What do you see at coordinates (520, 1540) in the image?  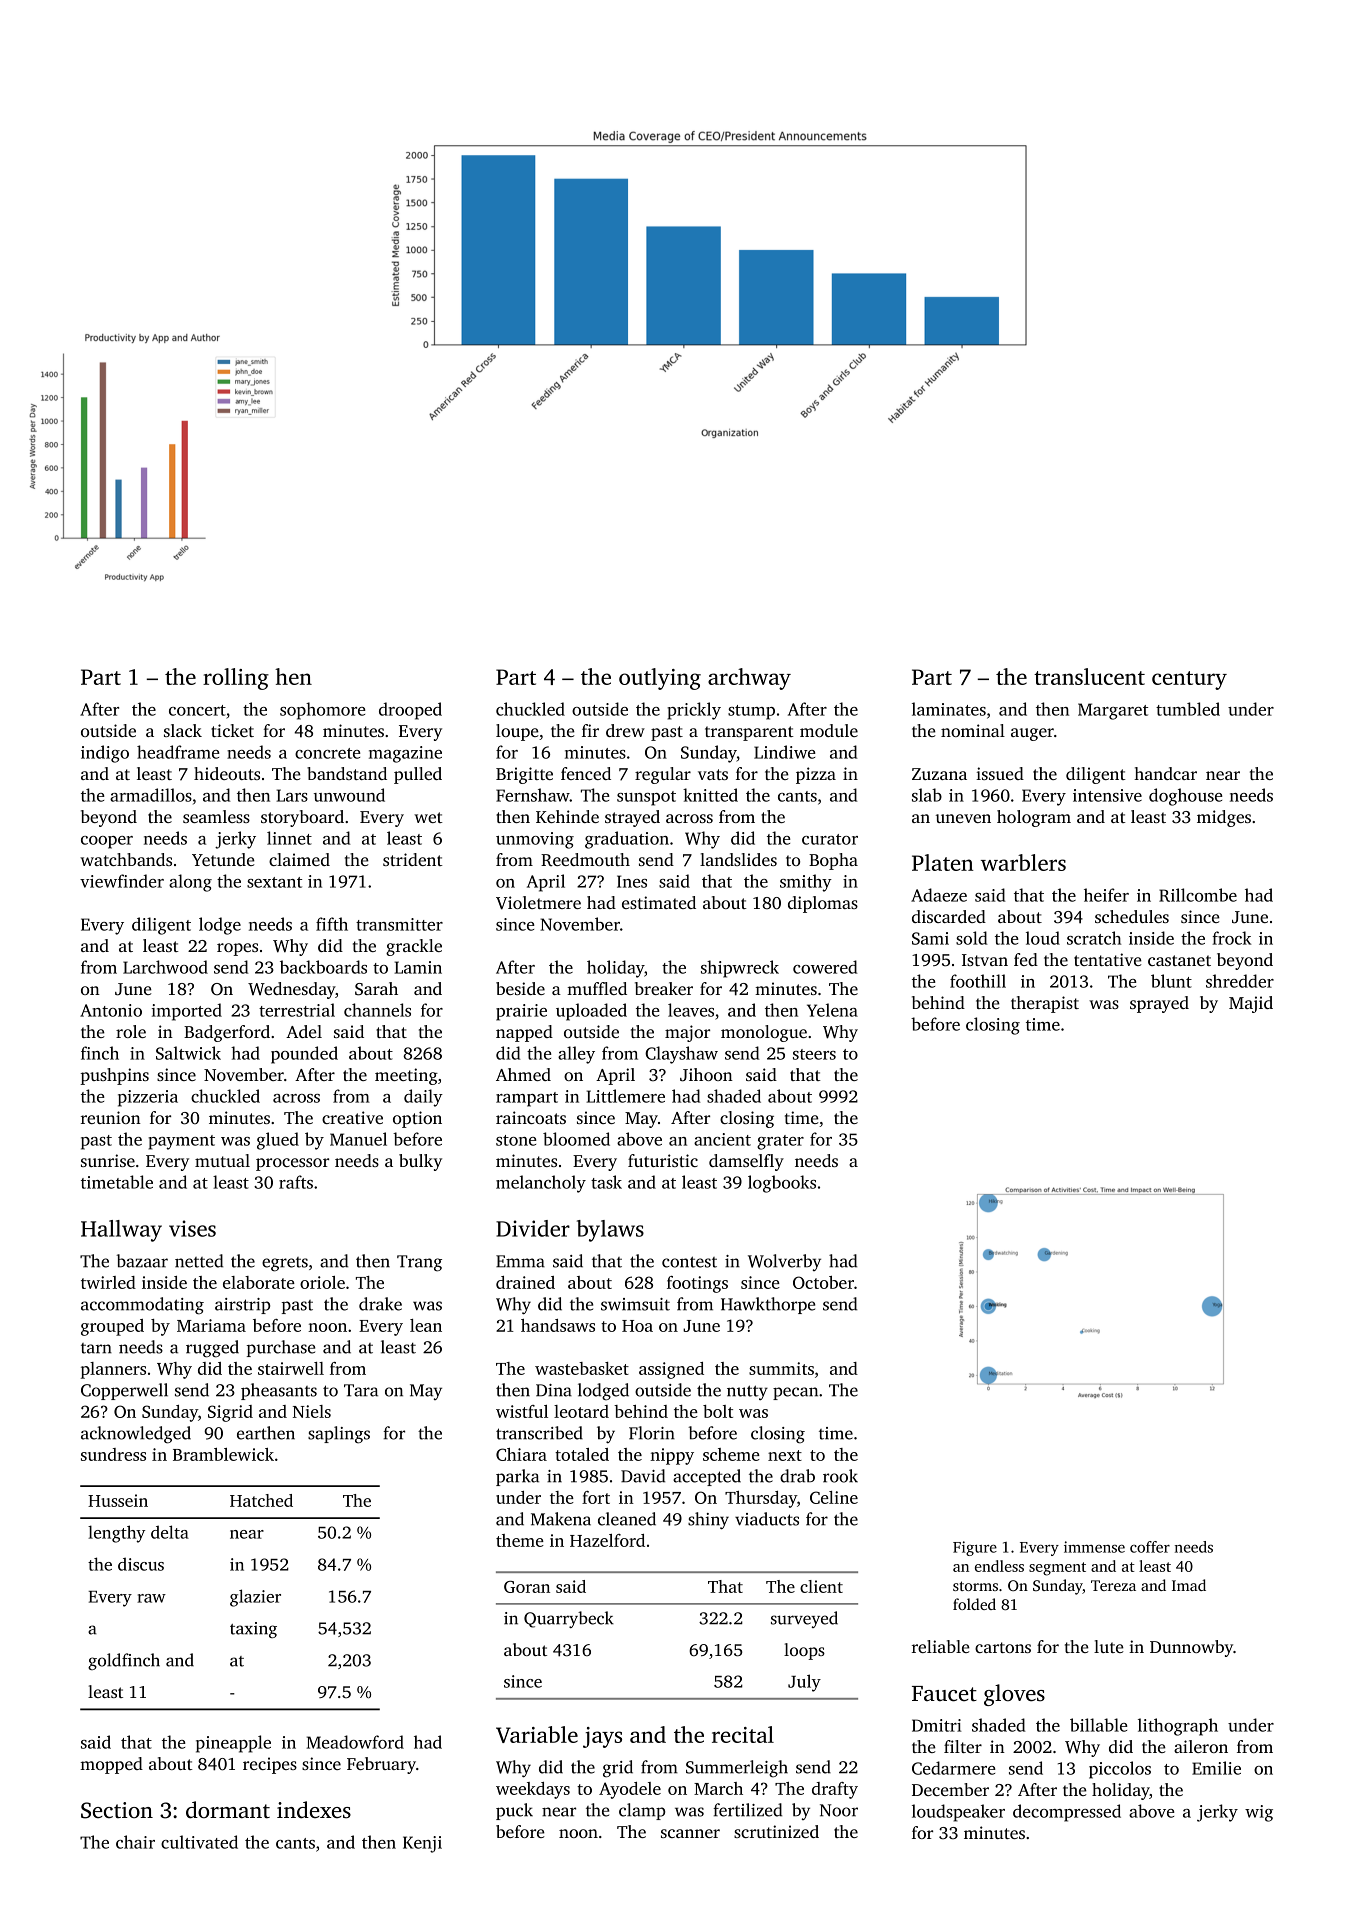 I see `theme` at bounding box center [520, 1540].
